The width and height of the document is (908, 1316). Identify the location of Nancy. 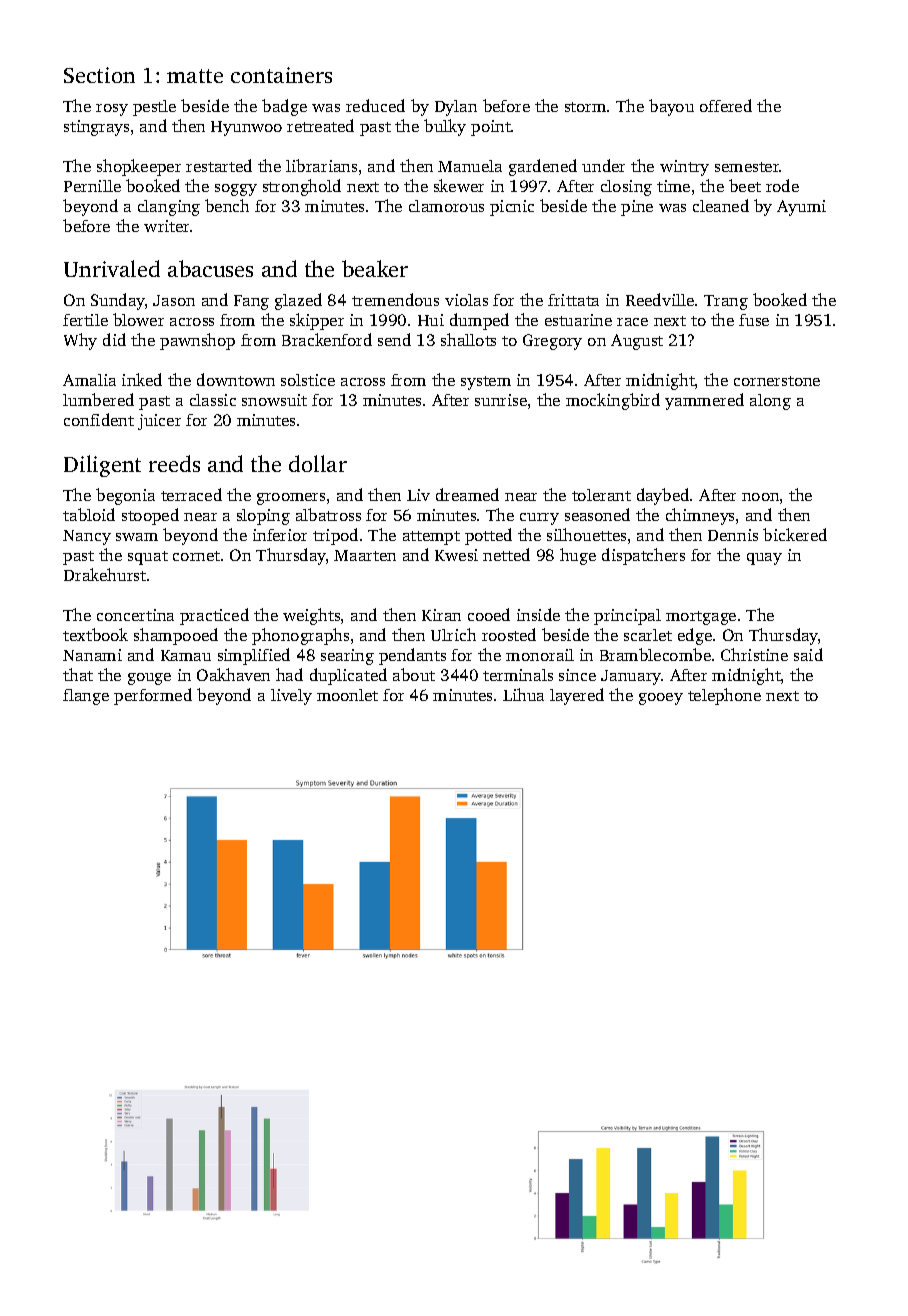
(87, 537).
